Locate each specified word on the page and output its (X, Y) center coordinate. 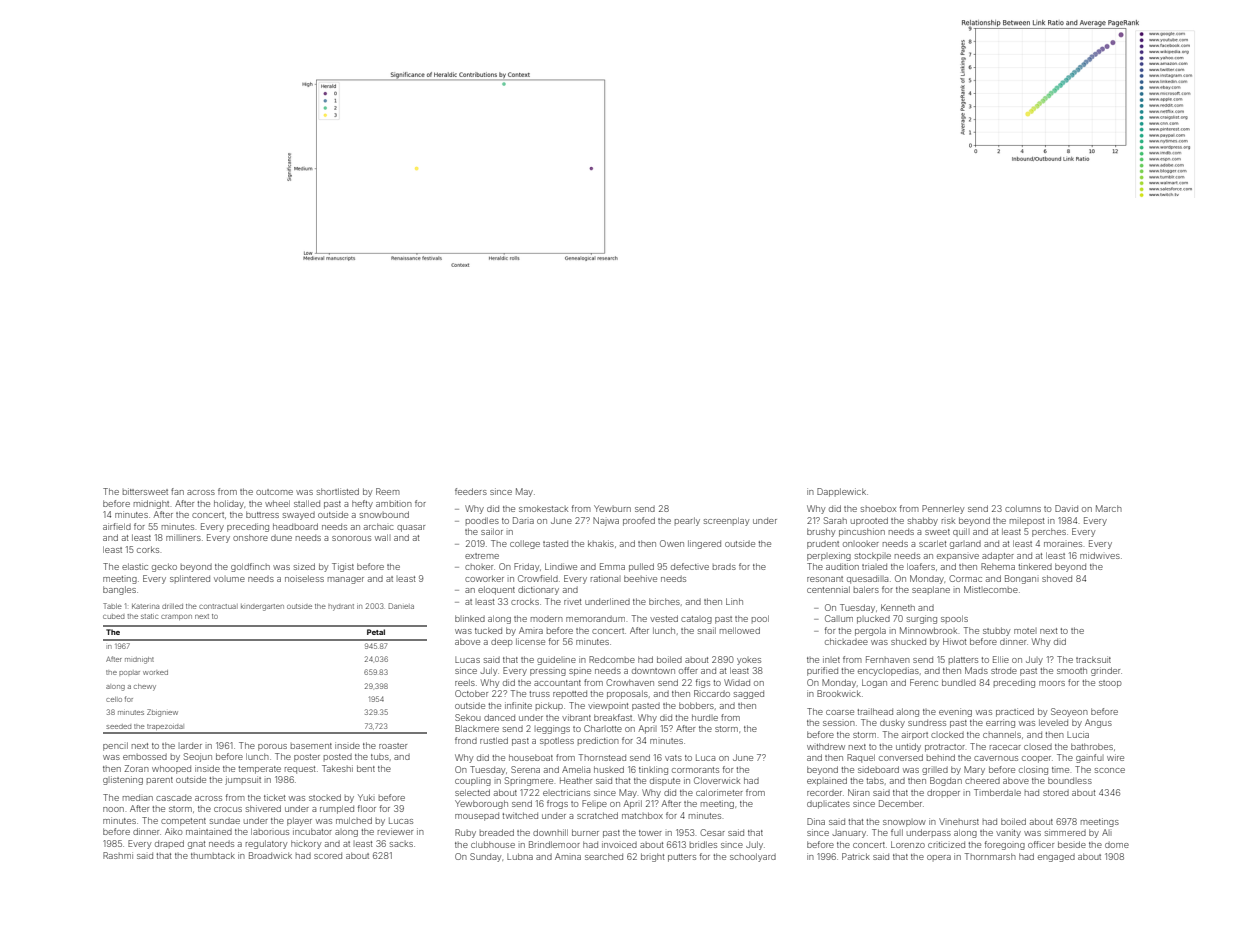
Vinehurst (959, 821)
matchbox (642, 815)
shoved (1057, 578)
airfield (117, 526)
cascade (174, 797)
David (1066, 508)
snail (707, 630)
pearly (687, 521)
